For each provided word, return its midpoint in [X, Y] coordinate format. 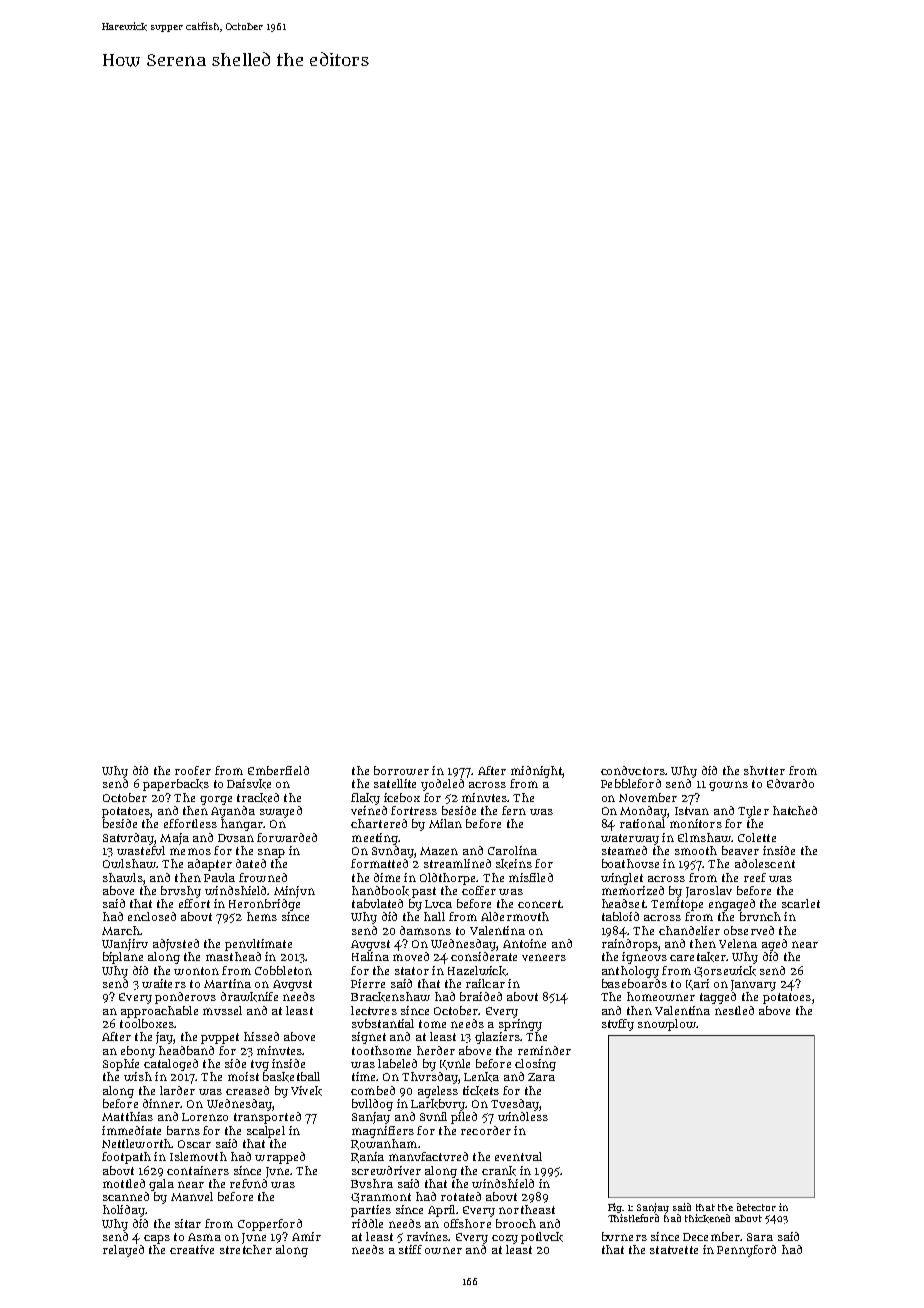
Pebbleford [631, 783]
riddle [367, 1223]
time [363, 1076]
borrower [401, 770]
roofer [193, 770]
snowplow [667, 1025]
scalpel [266, 1132]
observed [749, 930]
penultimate [258, 945]
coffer [479, 890]
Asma [204, 1237]
